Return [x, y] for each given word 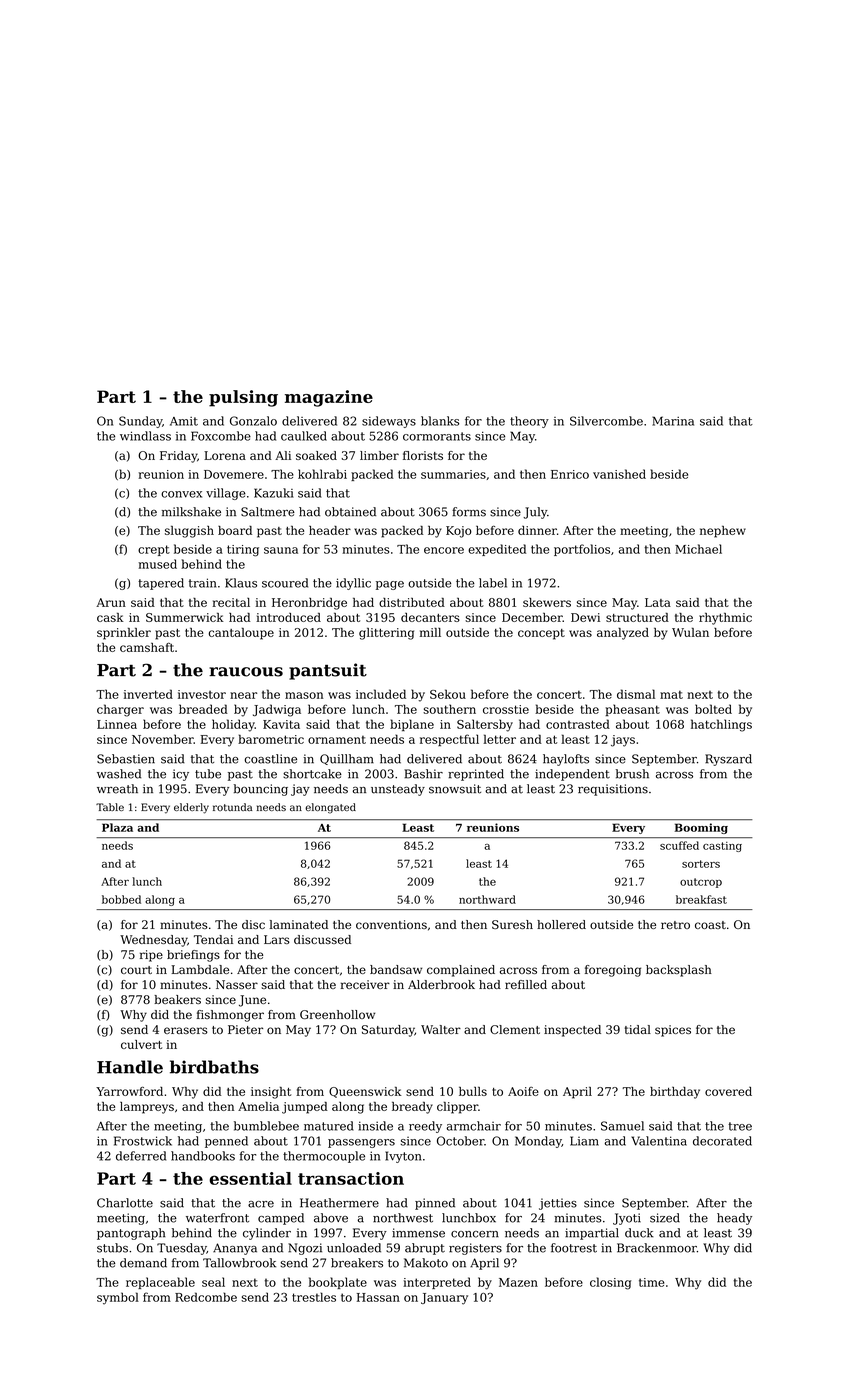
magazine [329, 398]
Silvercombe [606, 421]
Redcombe [206, 1297]
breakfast [701, 899]
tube [208, 774]
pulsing [243, 398]
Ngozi [305, 1249]
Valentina [659, 1141]
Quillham [347, 759]
